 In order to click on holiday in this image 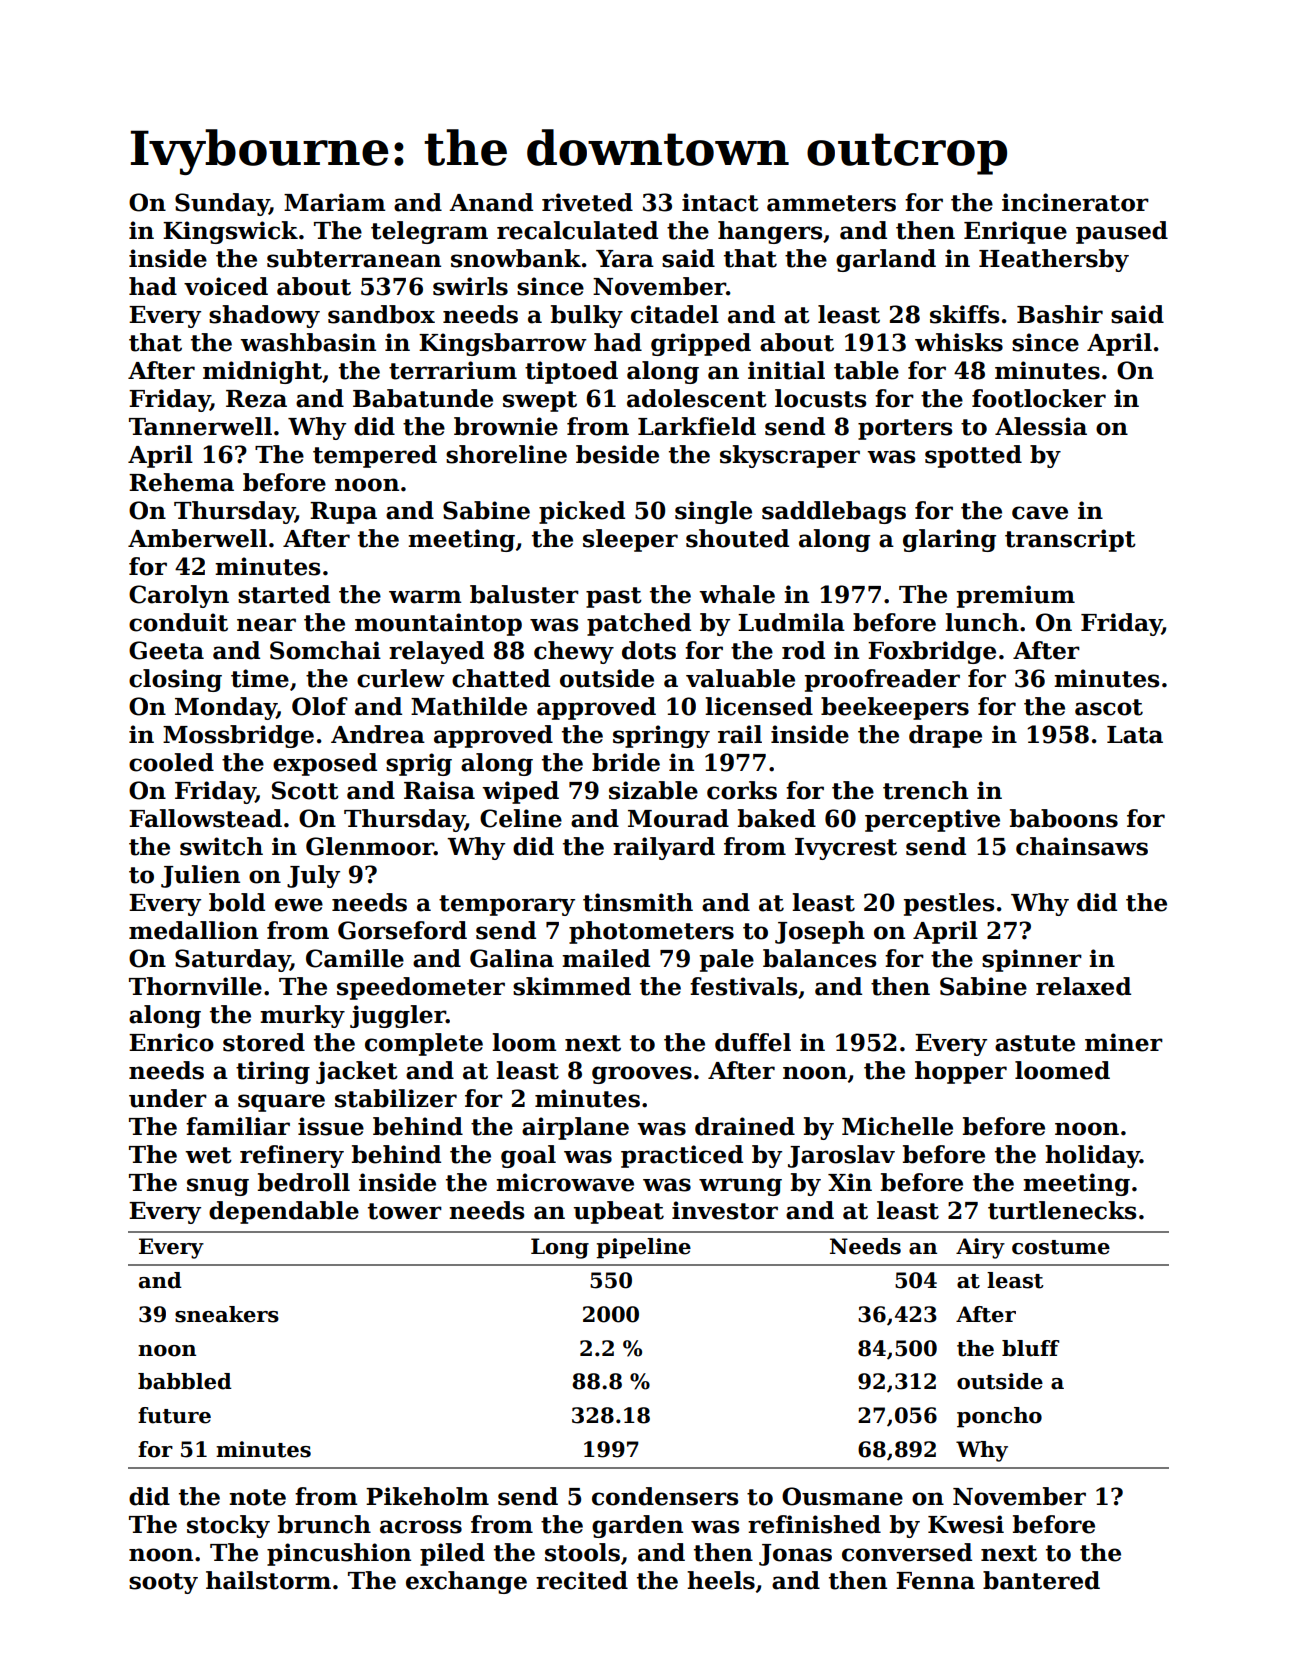, I will do `click(1092, 1156)`.
